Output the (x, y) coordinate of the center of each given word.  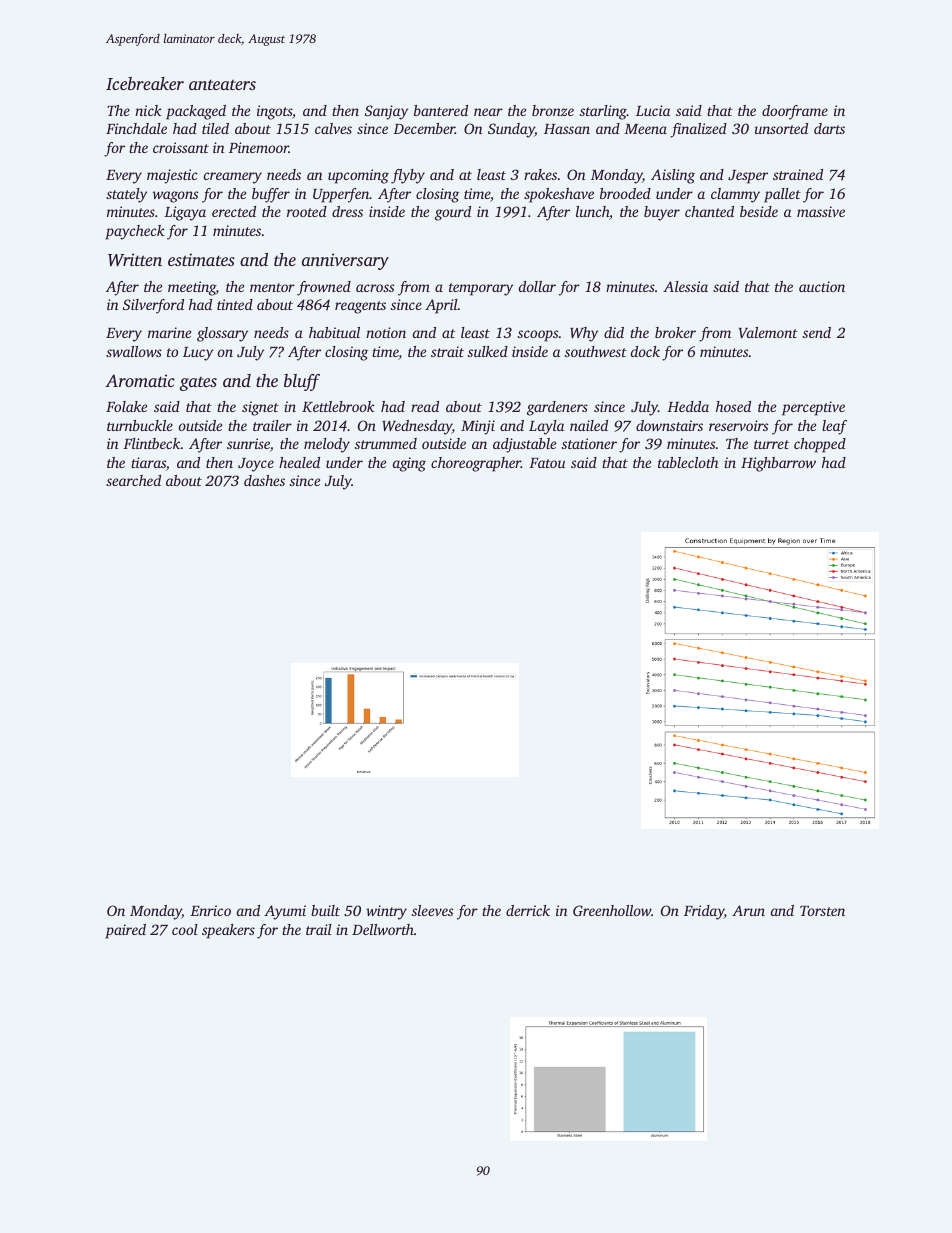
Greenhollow (612, 910)
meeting (192, 288)
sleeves (432, 910)
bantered (441, 110)
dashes (264, 480)
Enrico (210, 910)
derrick (528, 910)
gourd (453, 213)
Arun (748, 910)
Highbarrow (778, 464)
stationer (589, 443)
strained (798, 174)
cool (185, 929)
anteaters (222, 84)
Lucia (653, 110)
